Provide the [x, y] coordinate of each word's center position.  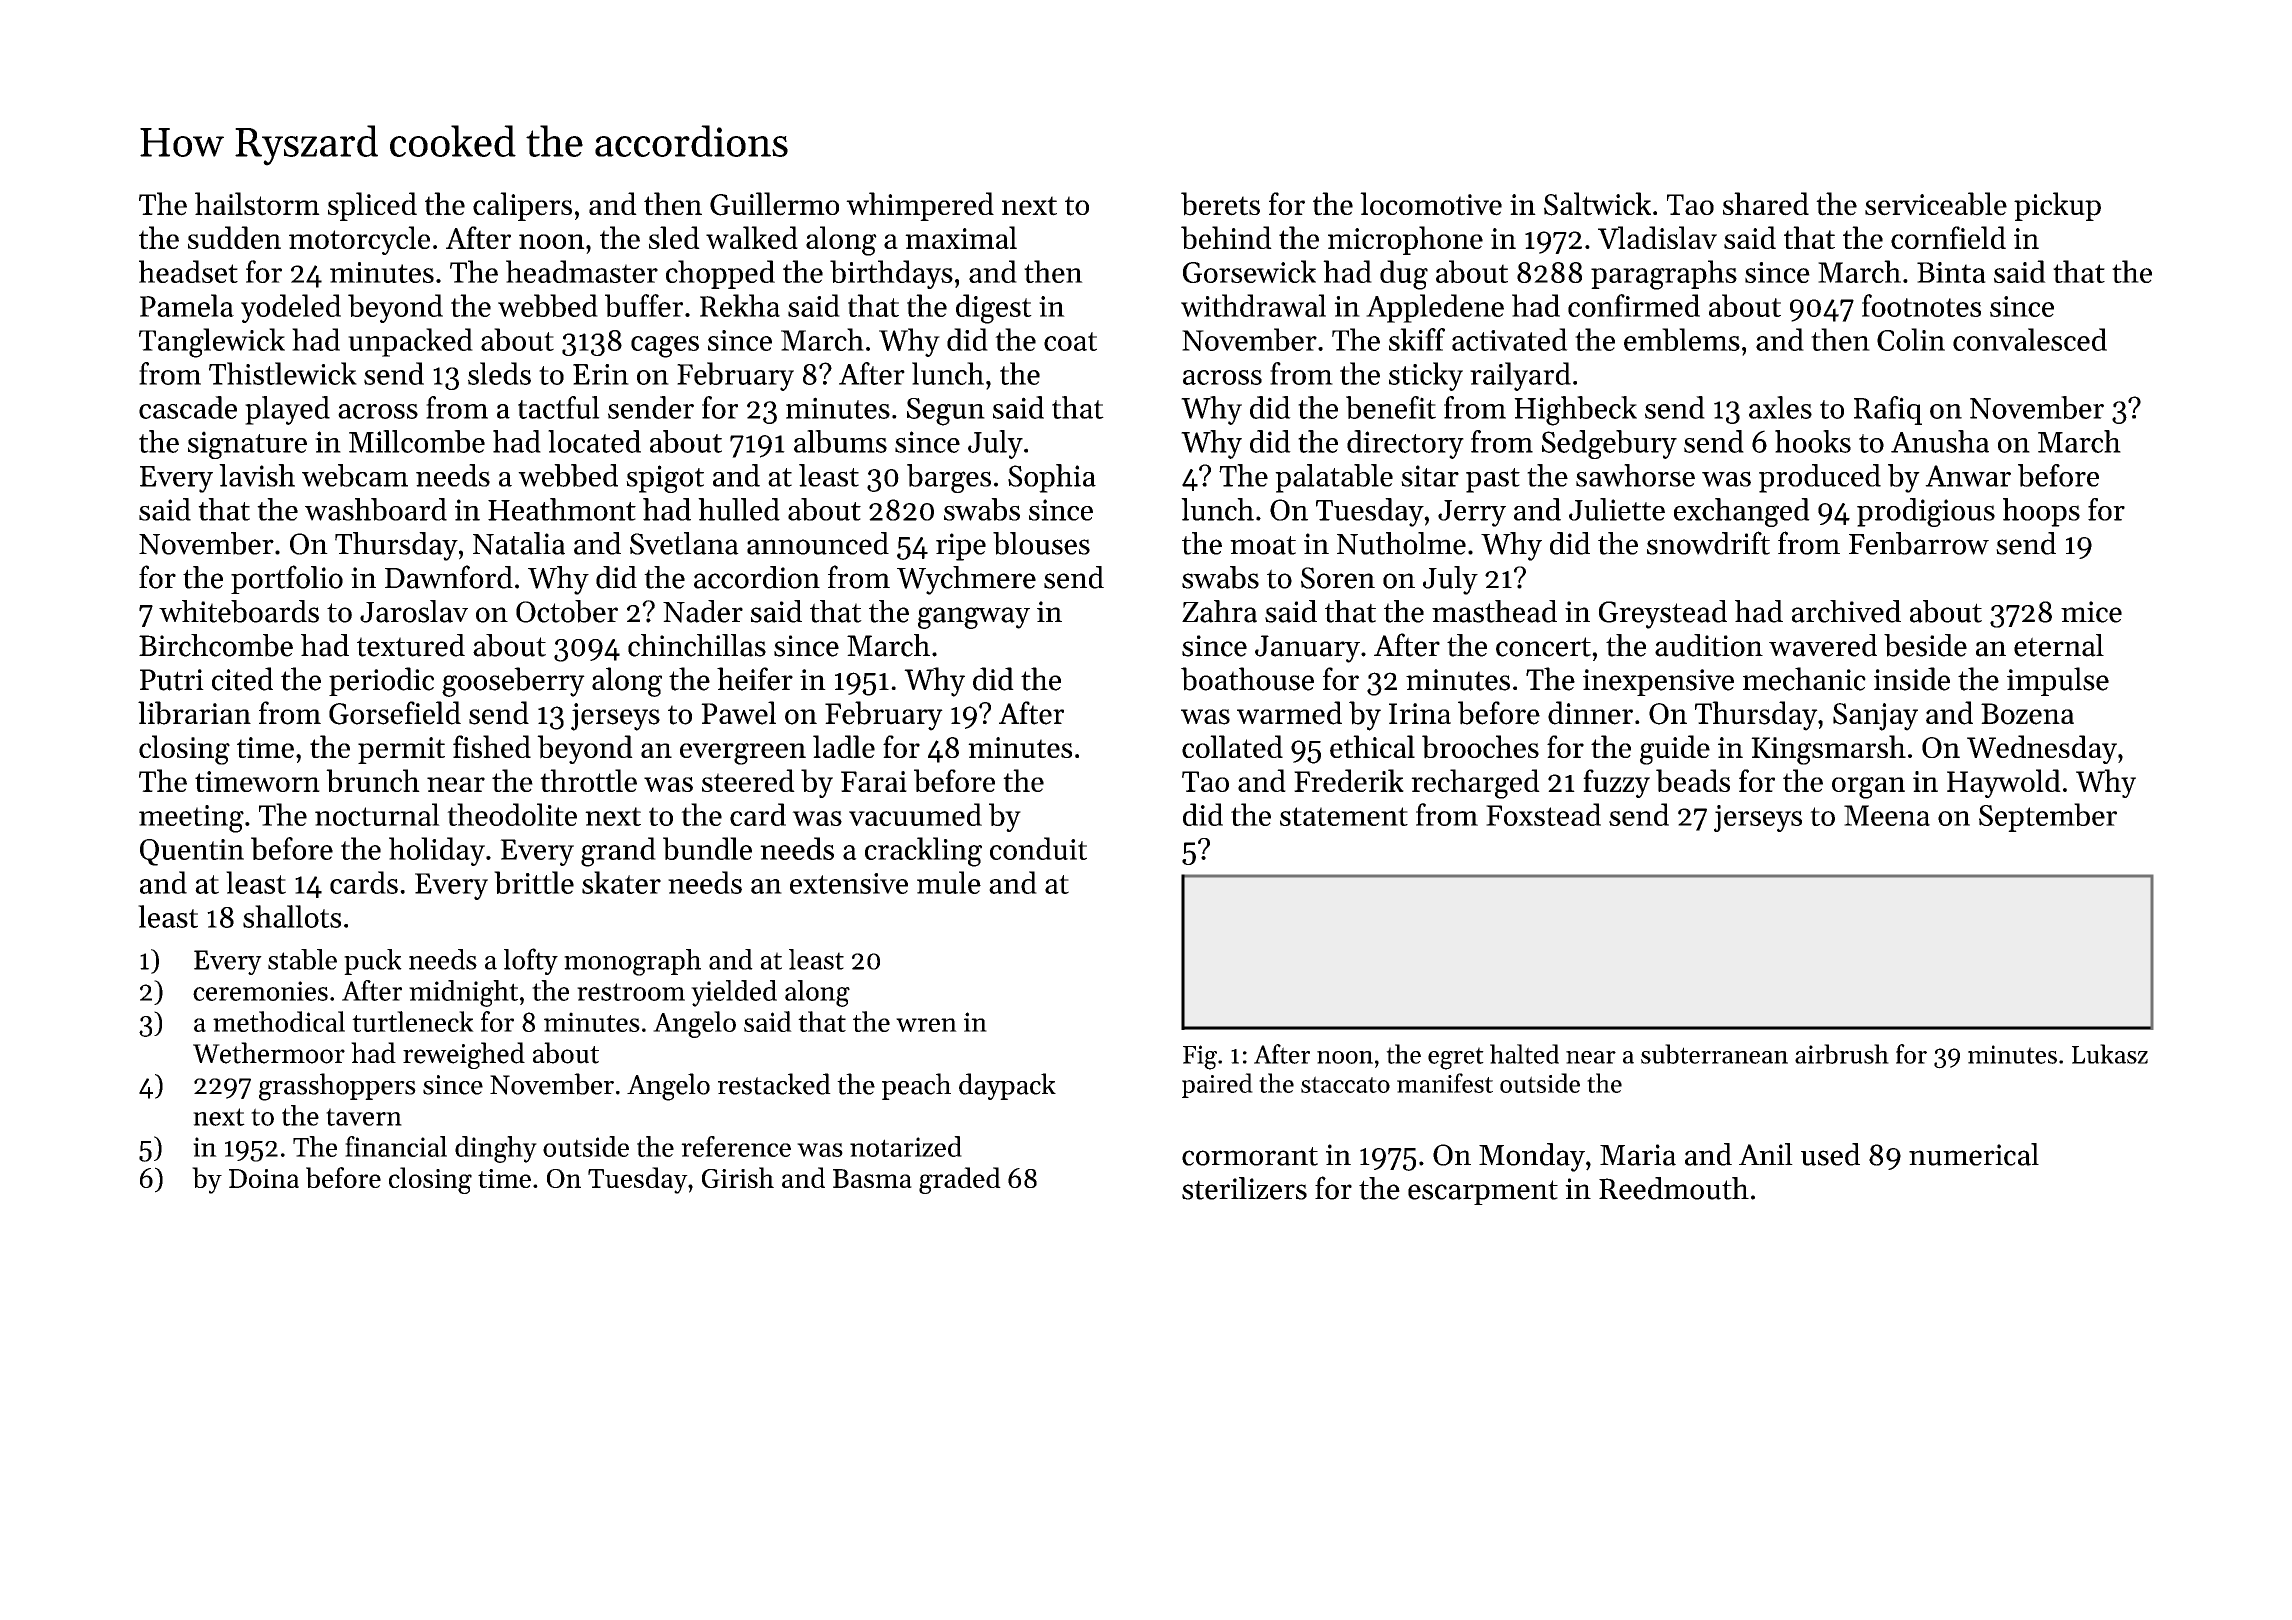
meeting [191, 819]
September [2048, 817]
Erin [601, 374]
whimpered [920, 206]
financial [396, 1146]
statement [1344, 816]
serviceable [1936, 204]
